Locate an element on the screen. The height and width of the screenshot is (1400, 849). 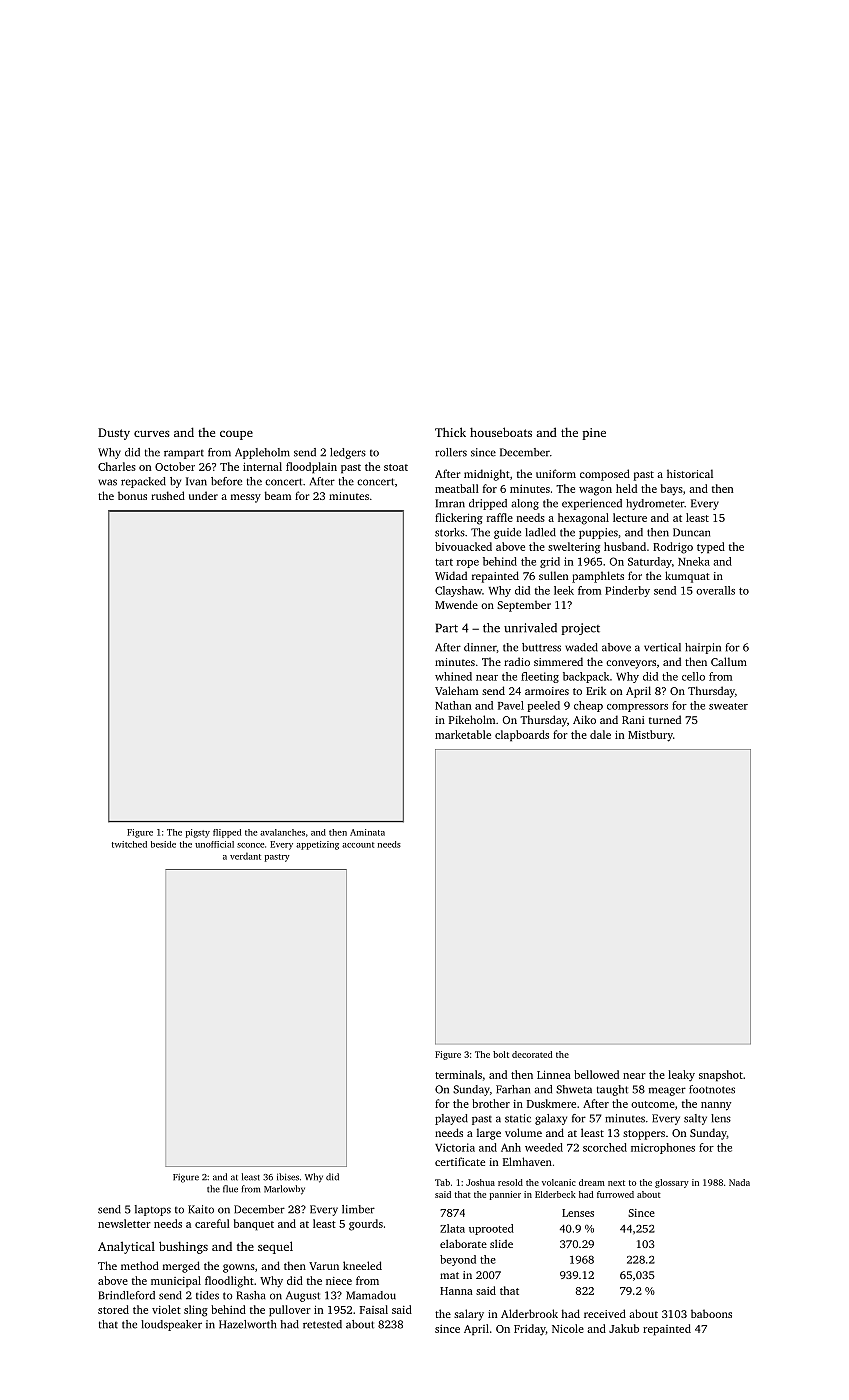
snapshot is located at coordinates (721, 1076).
